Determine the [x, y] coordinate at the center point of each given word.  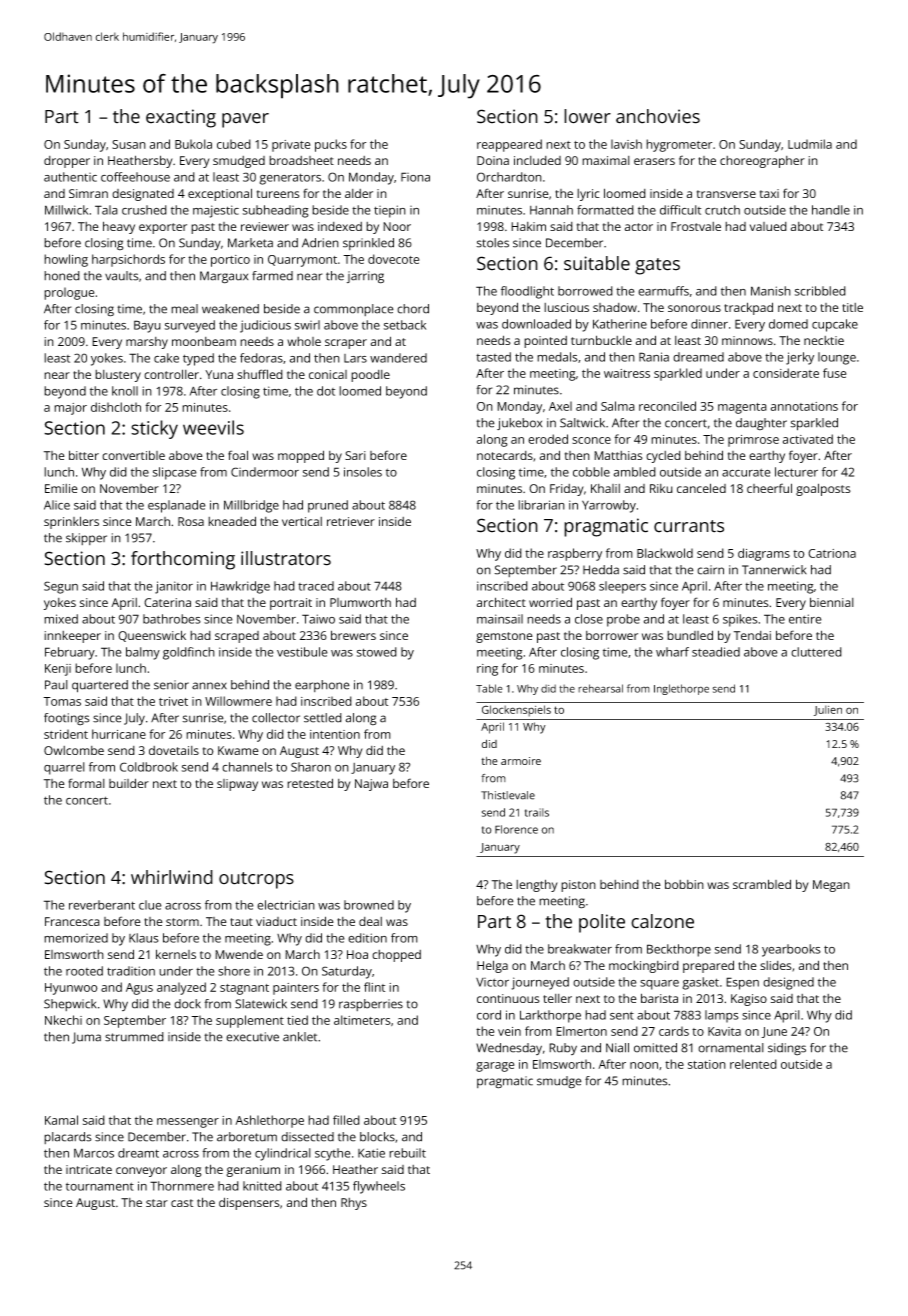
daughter [761, 424]
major [70, 409]
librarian [541, 505]
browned [369, 905]
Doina [493, 160]
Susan [129, 144]
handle [831, 210]
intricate [89, 1169]
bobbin [684, 884]
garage [495, 1067]
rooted [84, 971]
